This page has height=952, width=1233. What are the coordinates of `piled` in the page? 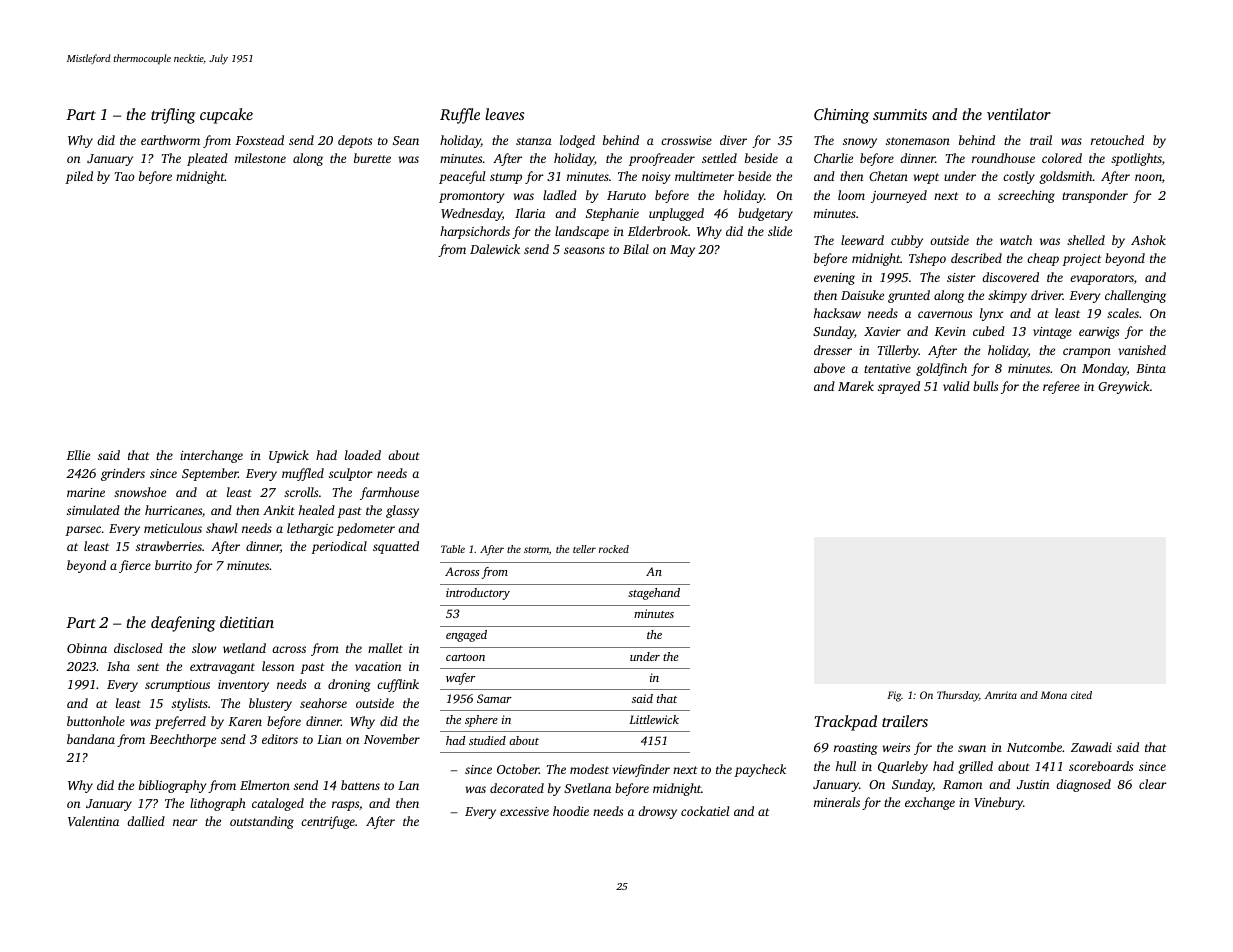 It's located at (79, 177).
